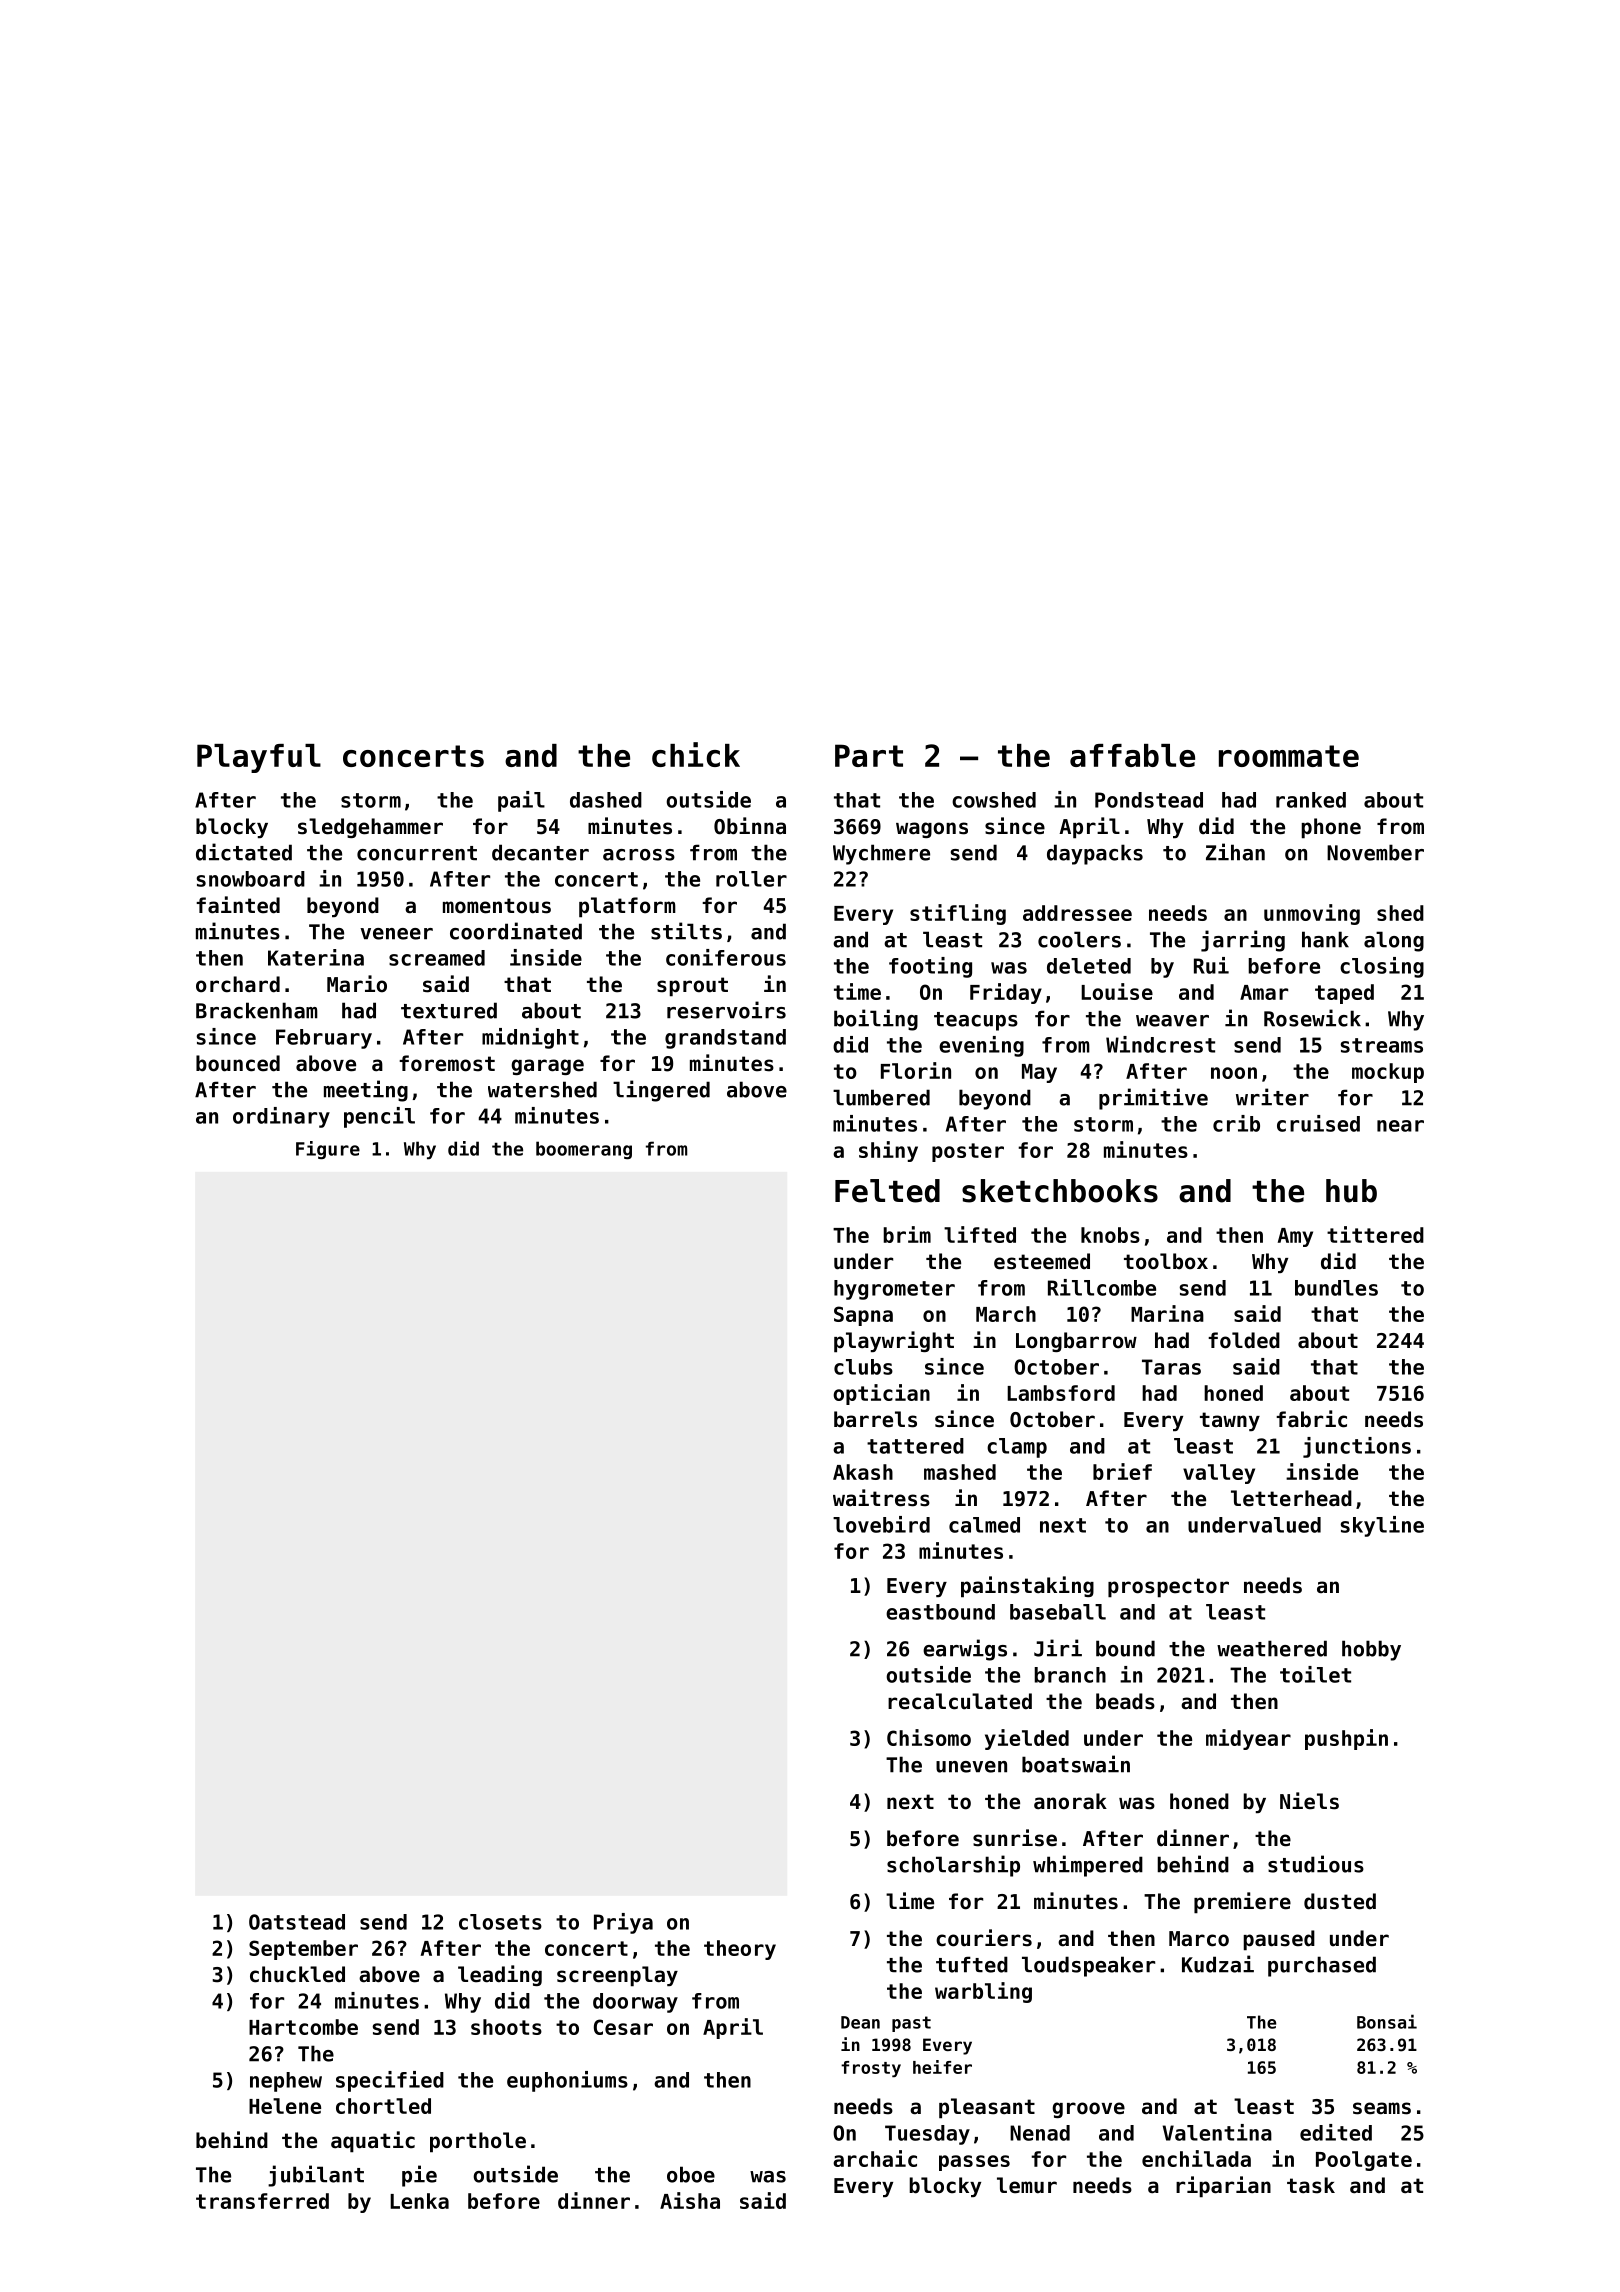 The image size is (1620, 2292). I want to click on toilet, so click(1315, 1674).
